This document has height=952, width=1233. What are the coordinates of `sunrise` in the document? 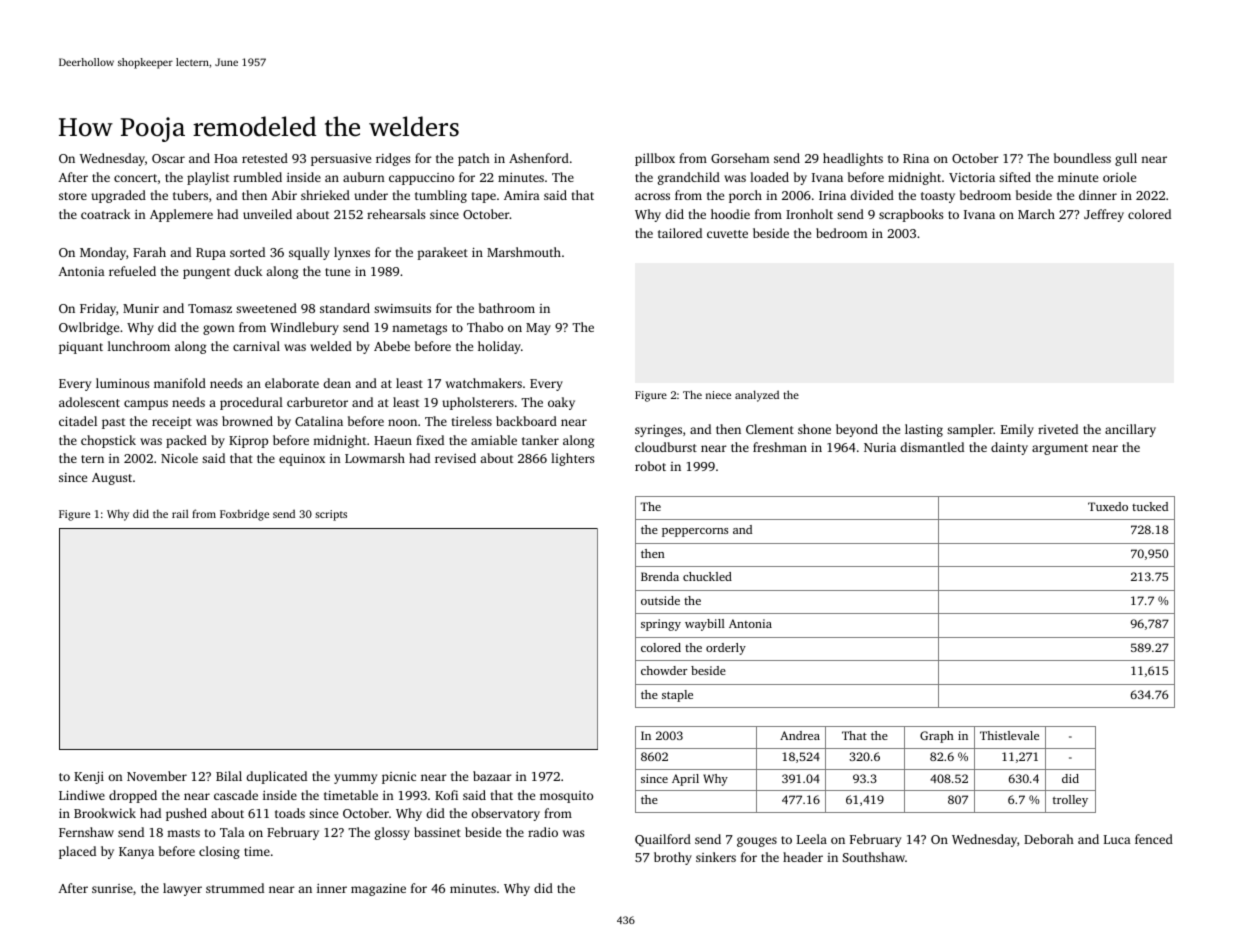 It's located at (112, 888).
